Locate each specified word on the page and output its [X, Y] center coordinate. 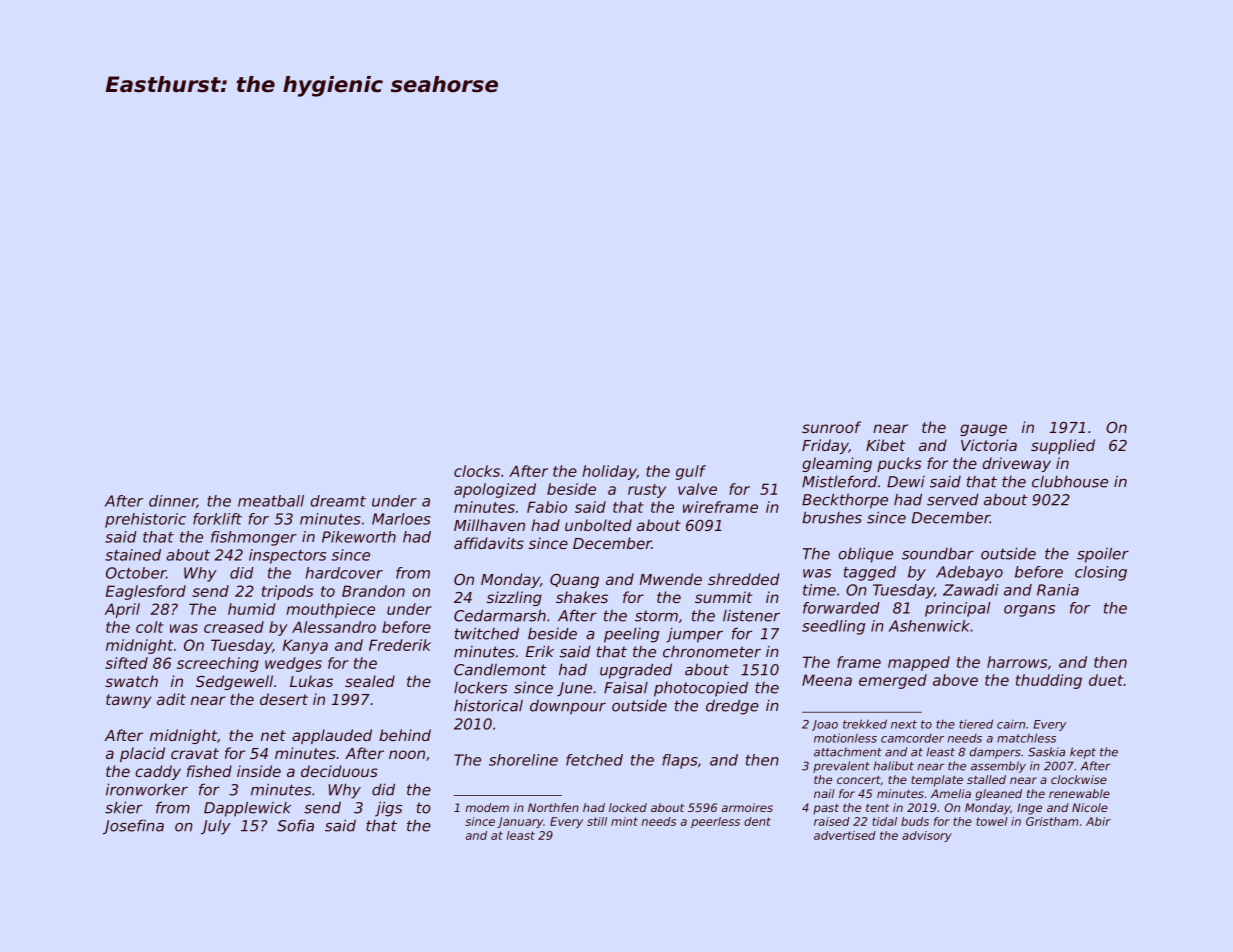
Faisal [626, 687]
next [904, 724]
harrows [1017, 662]
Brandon [373, 591]
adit [171, 699]
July [216, 827]
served [953, 499]
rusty [647, 491]
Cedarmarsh [500, 615]
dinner [173, 501]
